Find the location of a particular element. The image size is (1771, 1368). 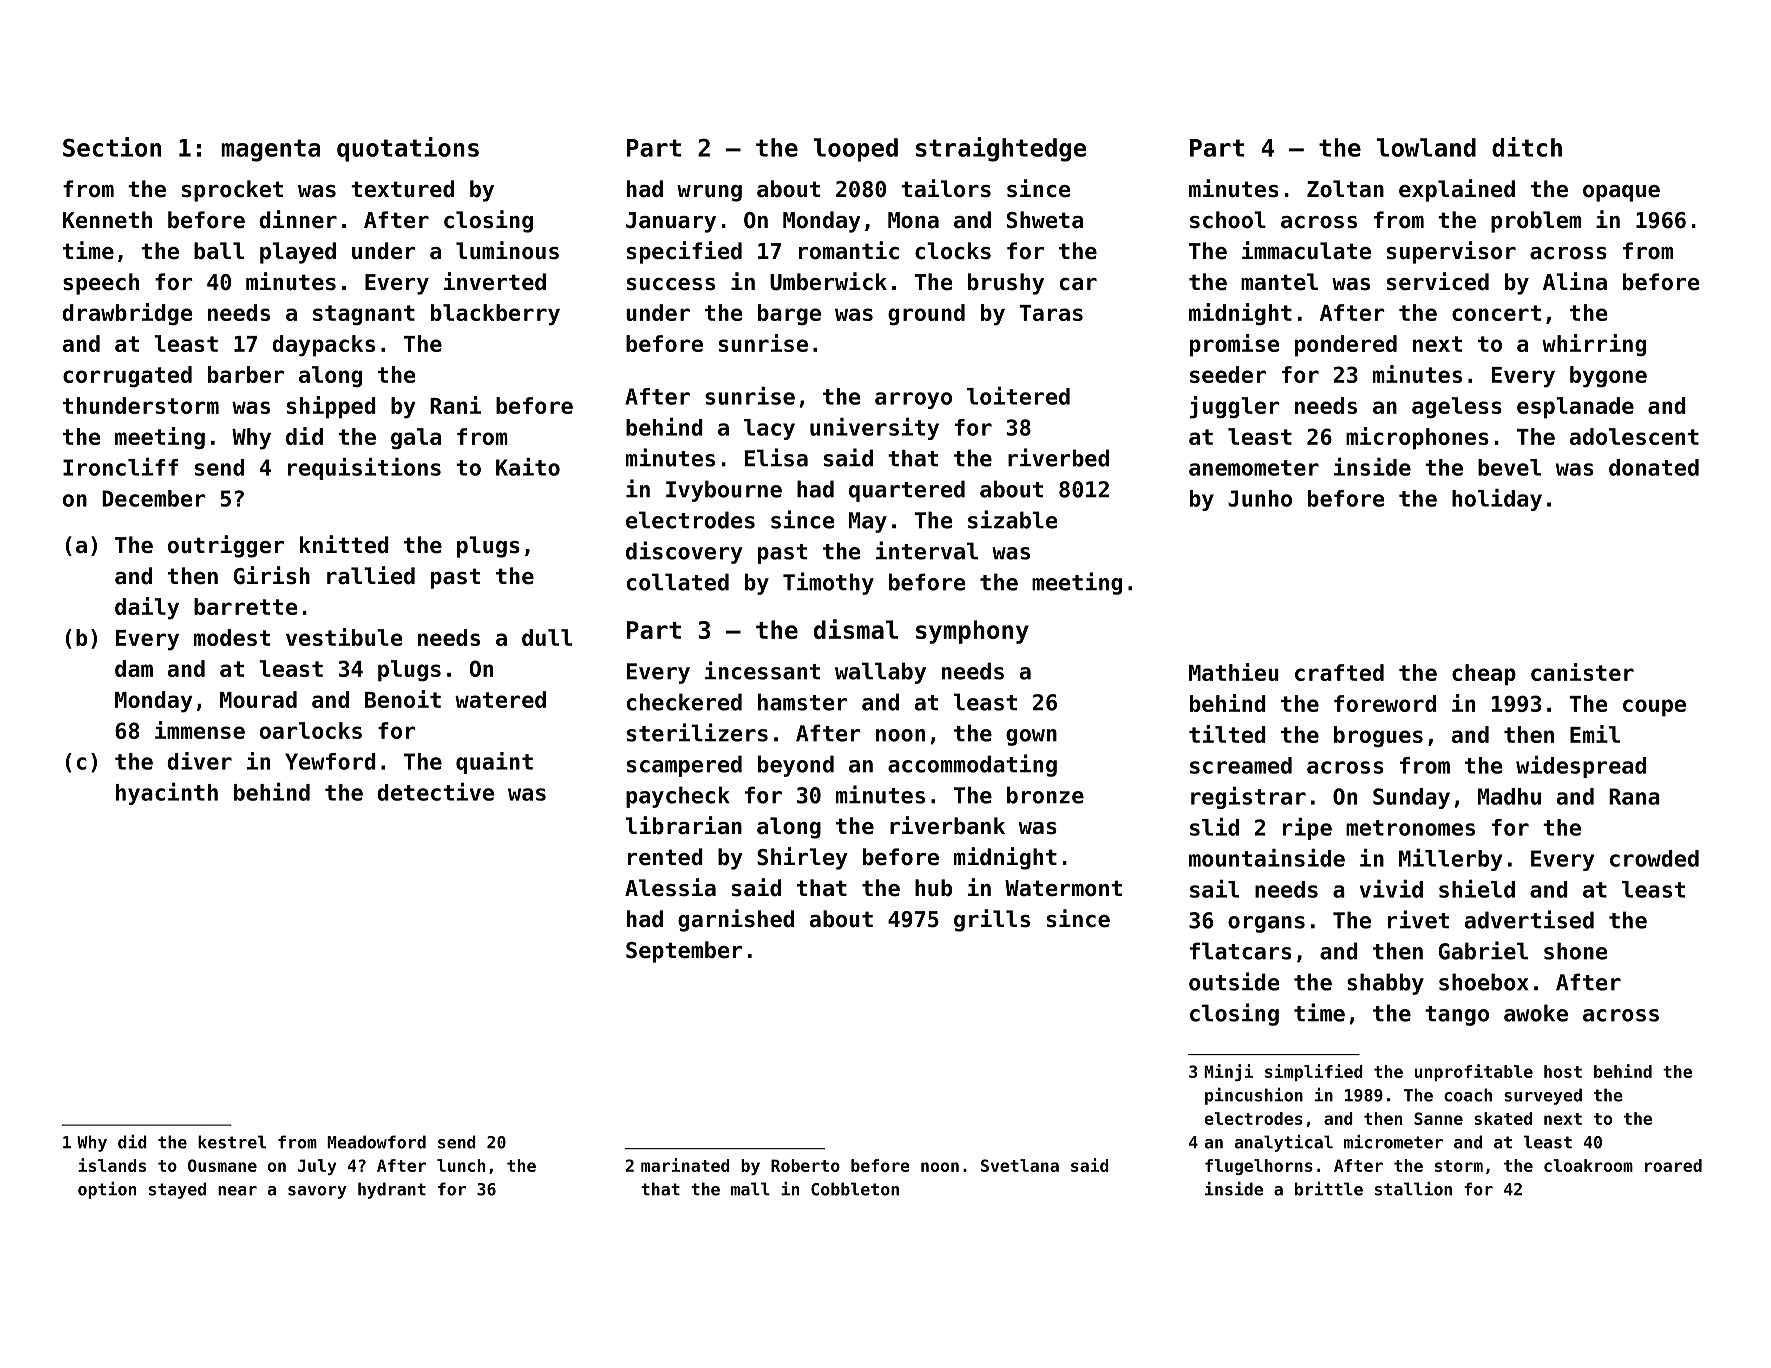

tailors is located at coordinates (946, 188).
